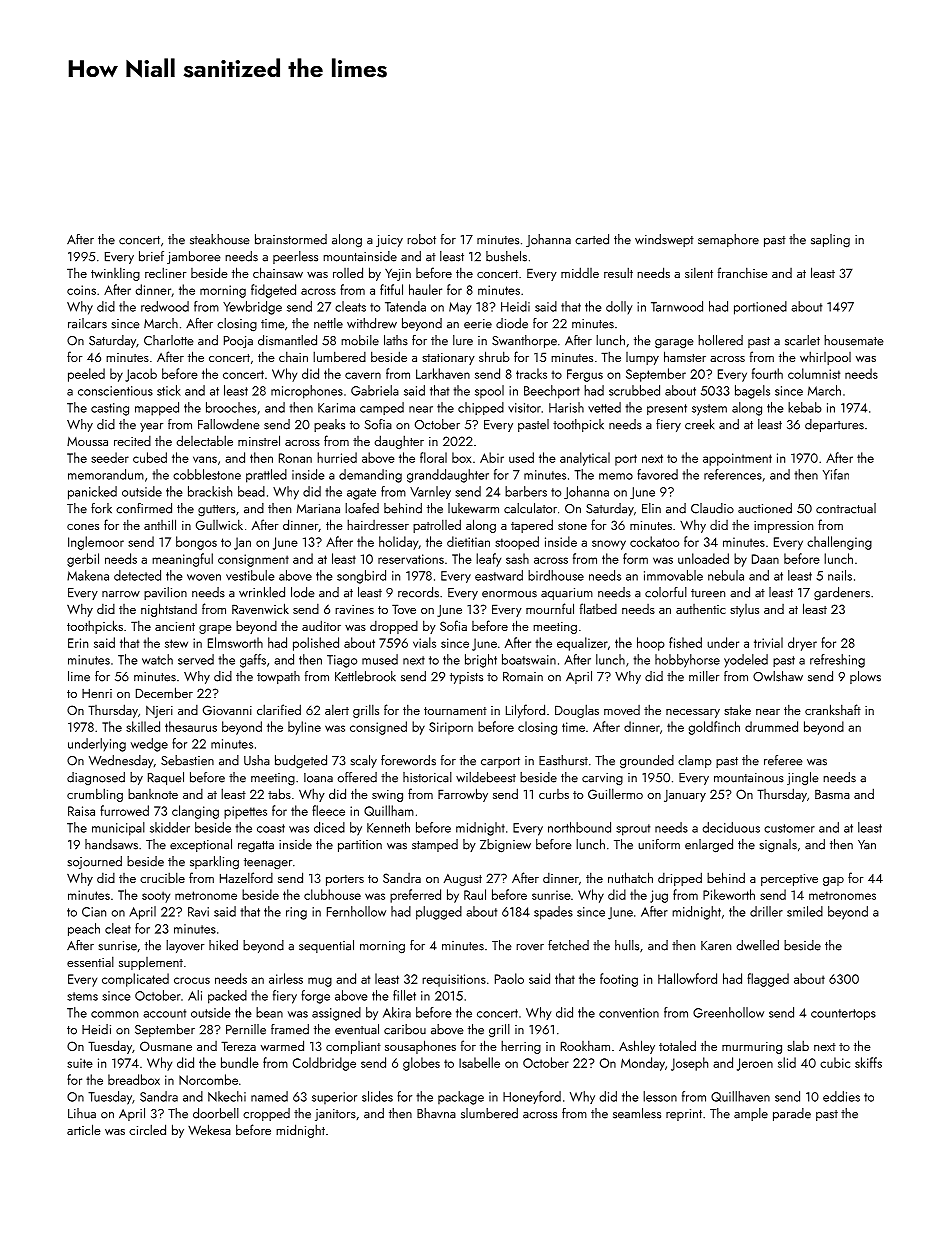  What do you see at coordinates (532, 1097) in the image?
I see `Honeyford` at bounding box center [532, 1097].
